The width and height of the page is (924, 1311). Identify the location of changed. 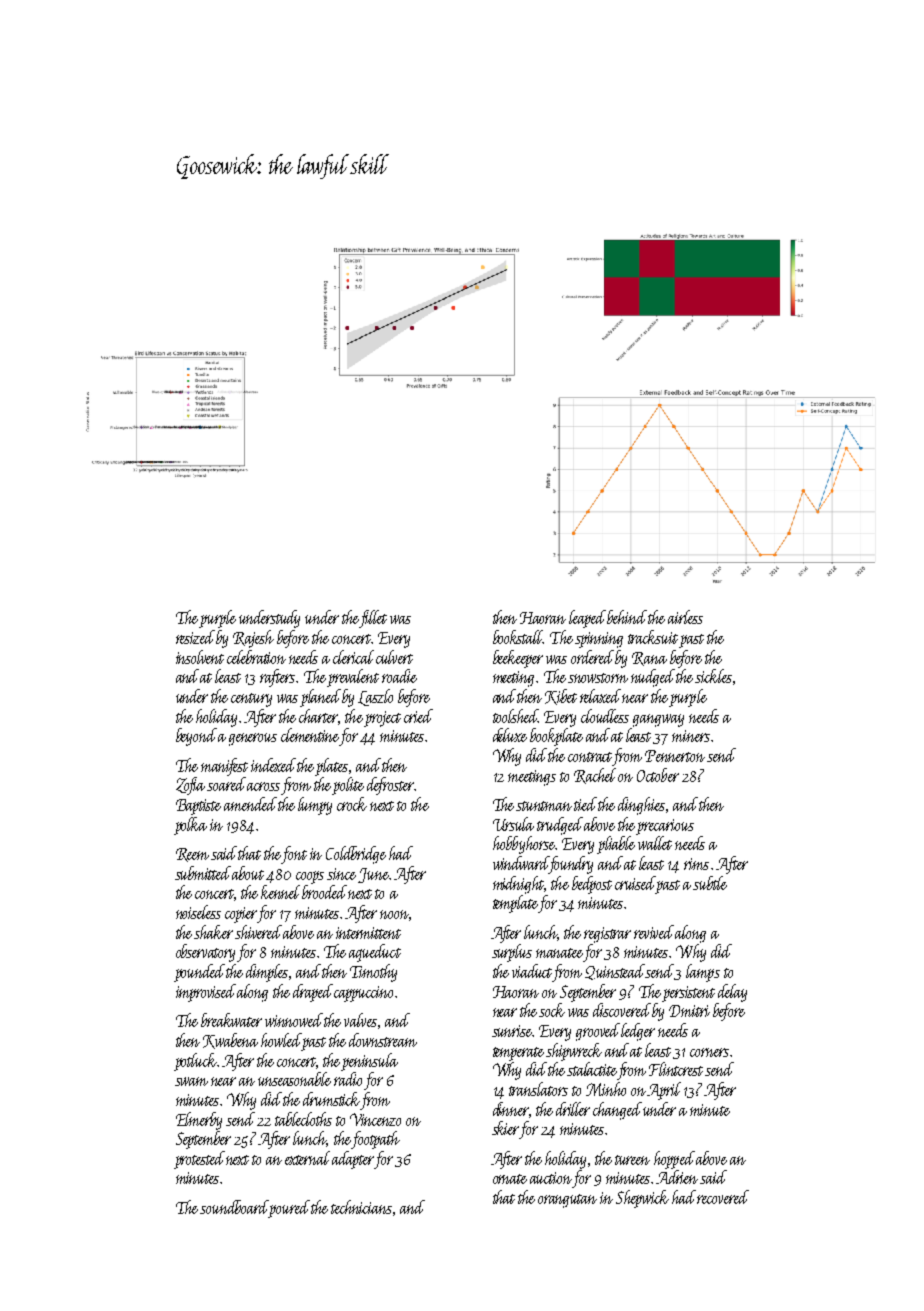
(617, 1111).
